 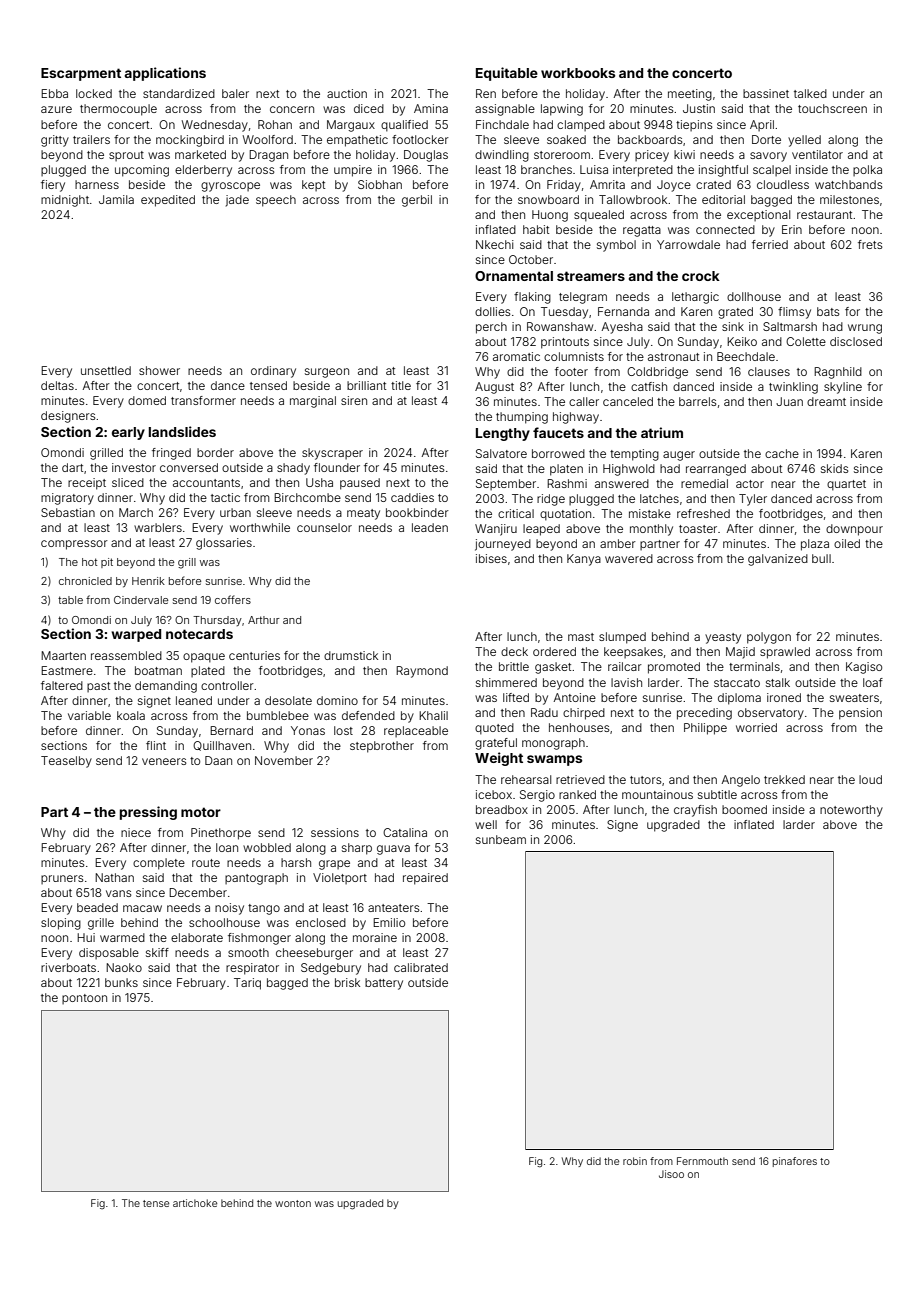 What do you see at coordinates (159, 370) in the screenshot?
I see `shower` at bounding box center [159, 370].
